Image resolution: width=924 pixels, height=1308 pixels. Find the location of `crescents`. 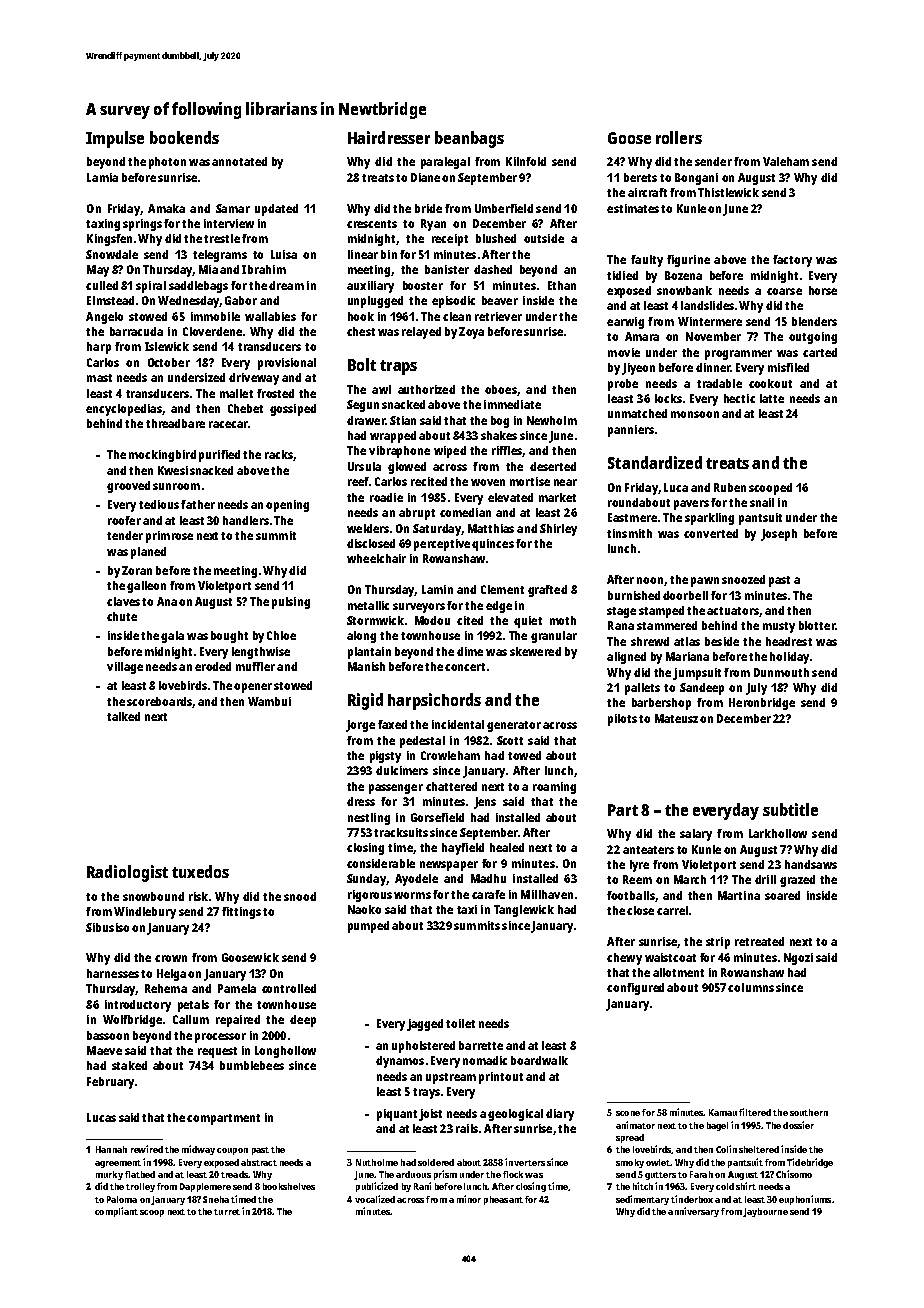

crescents is located at coordinates (372, 224).
